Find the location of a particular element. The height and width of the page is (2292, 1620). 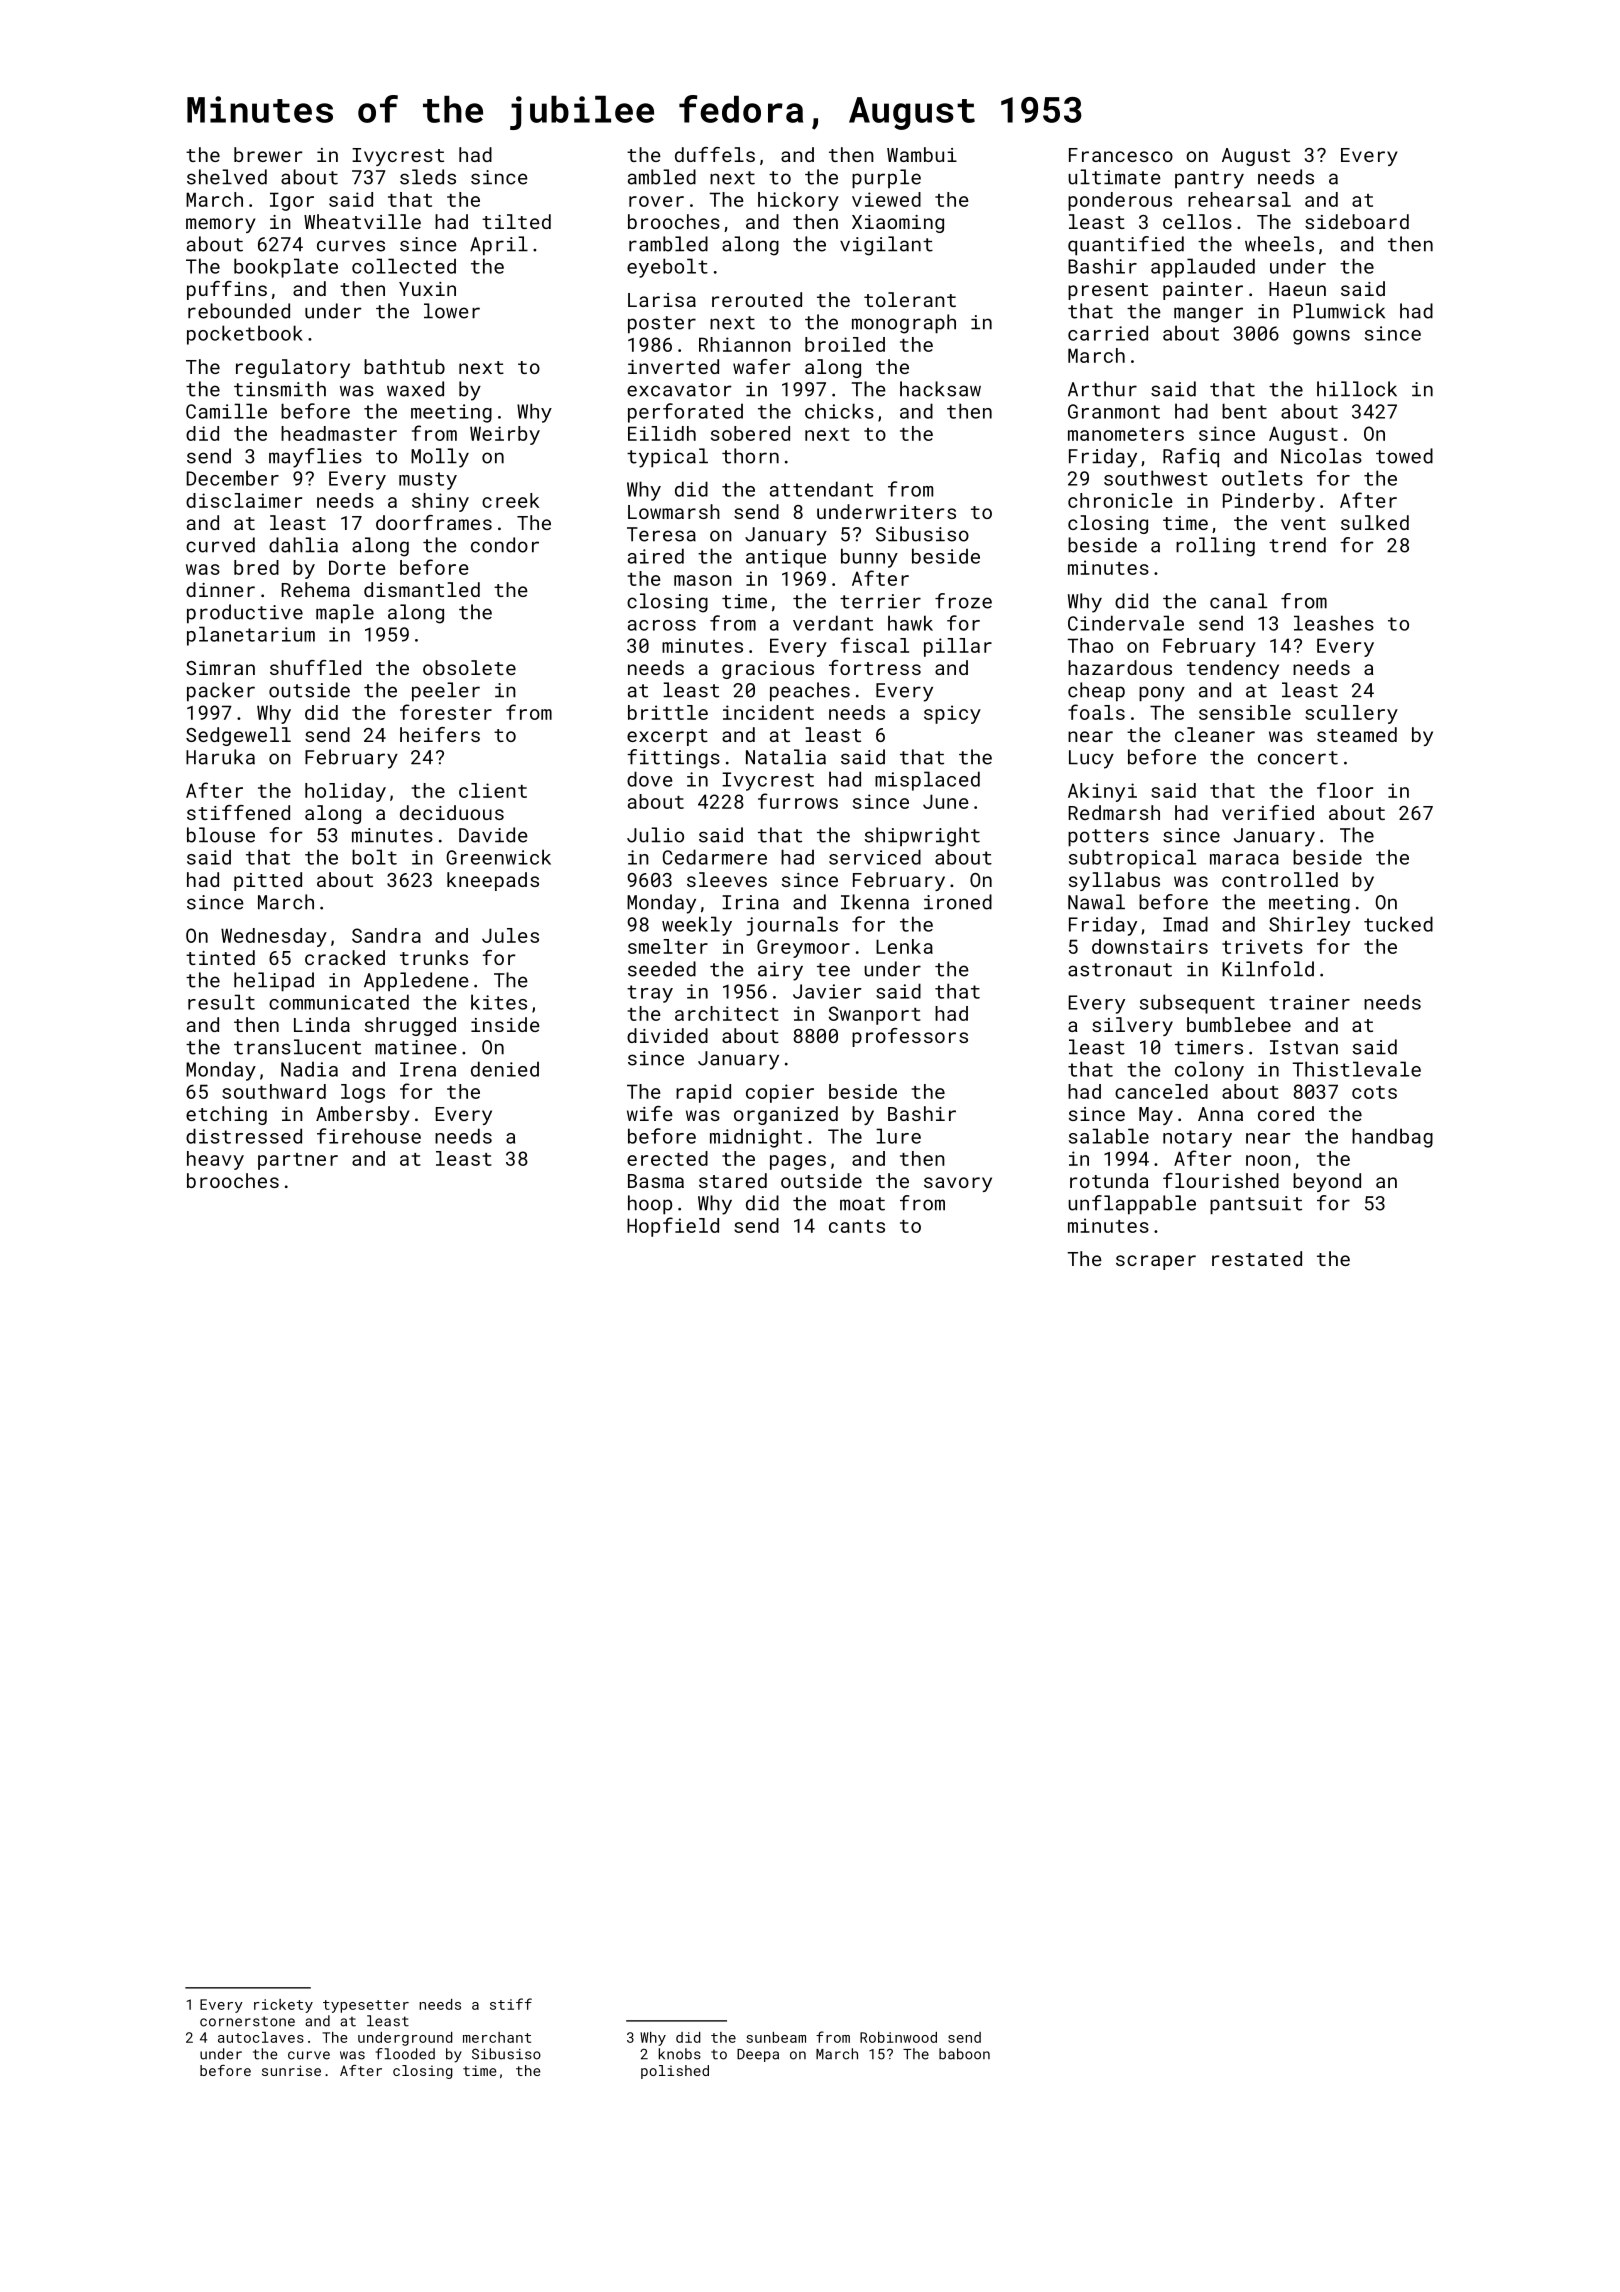

maraca is located at coordinates (1244, 859).
